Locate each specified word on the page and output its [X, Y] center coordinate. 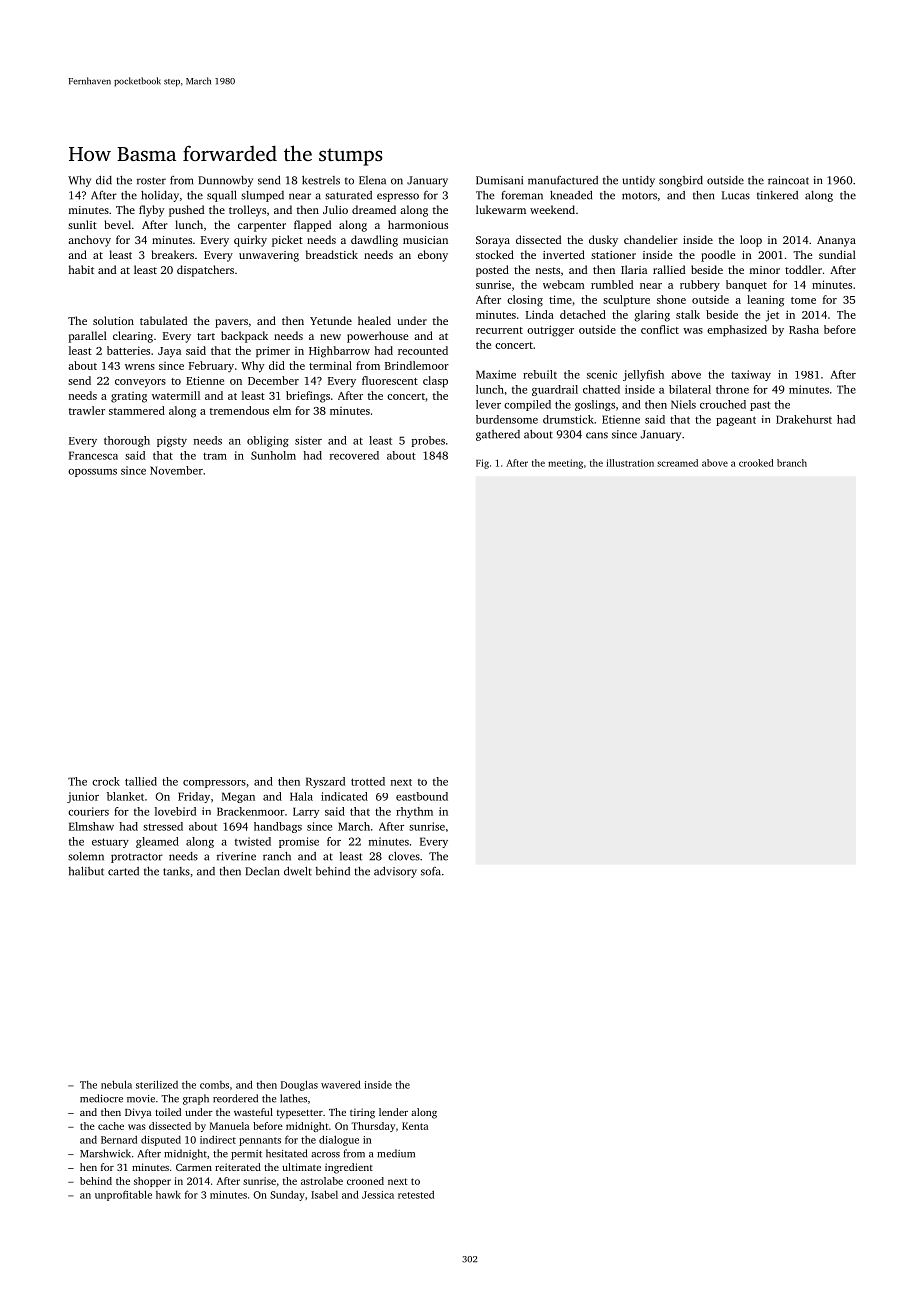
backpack [244, 337]
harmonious [418, 224]
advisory [395, 872]
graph [196, 1099]
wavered [341, 1084]
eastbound [422, 796]
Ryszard [325, 782]
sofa [431, 871]
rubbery [700, 285]
